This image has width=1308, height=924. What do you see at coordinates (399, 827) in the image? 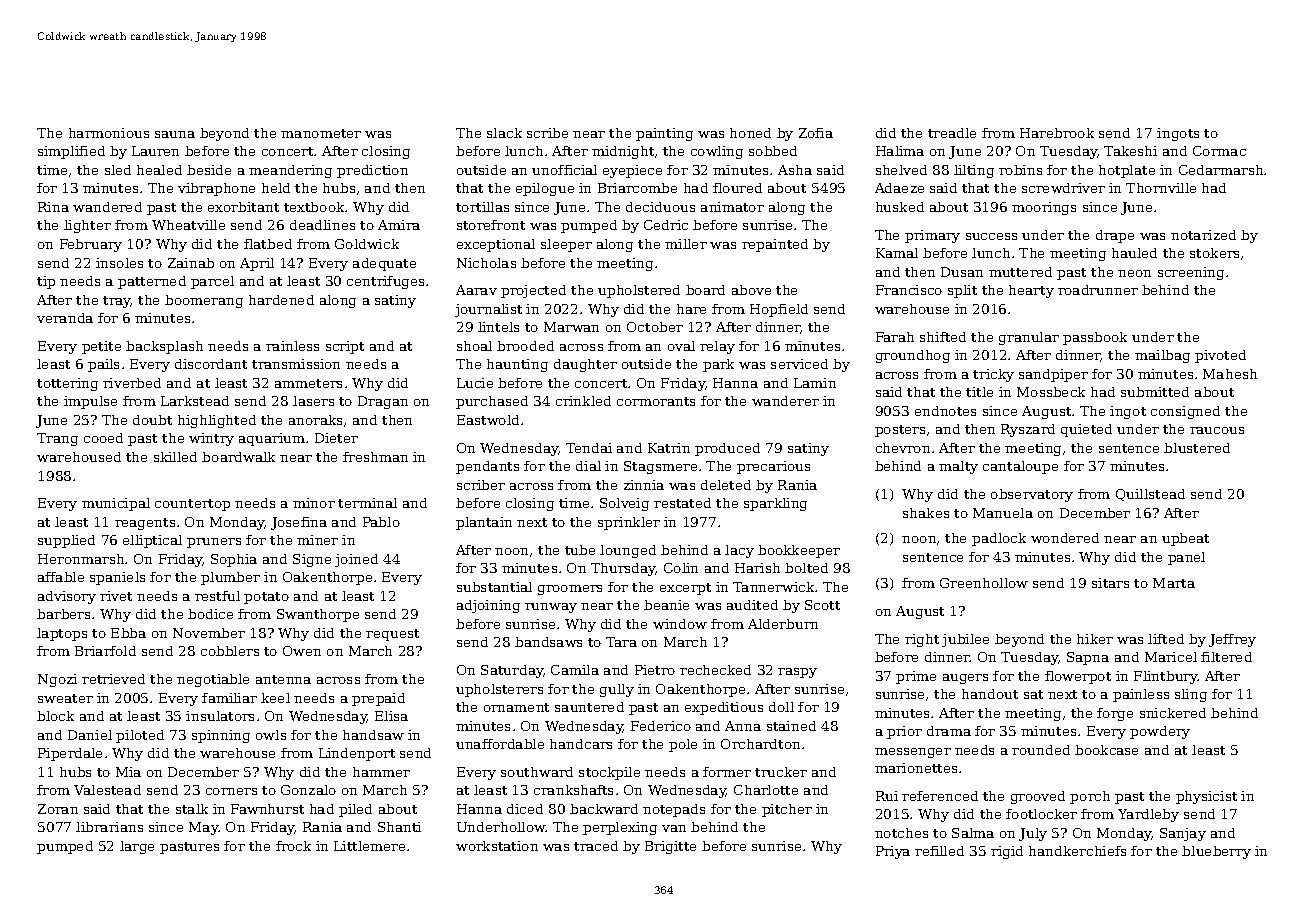
I see `Shanti` at bounding box center [399, 827].
